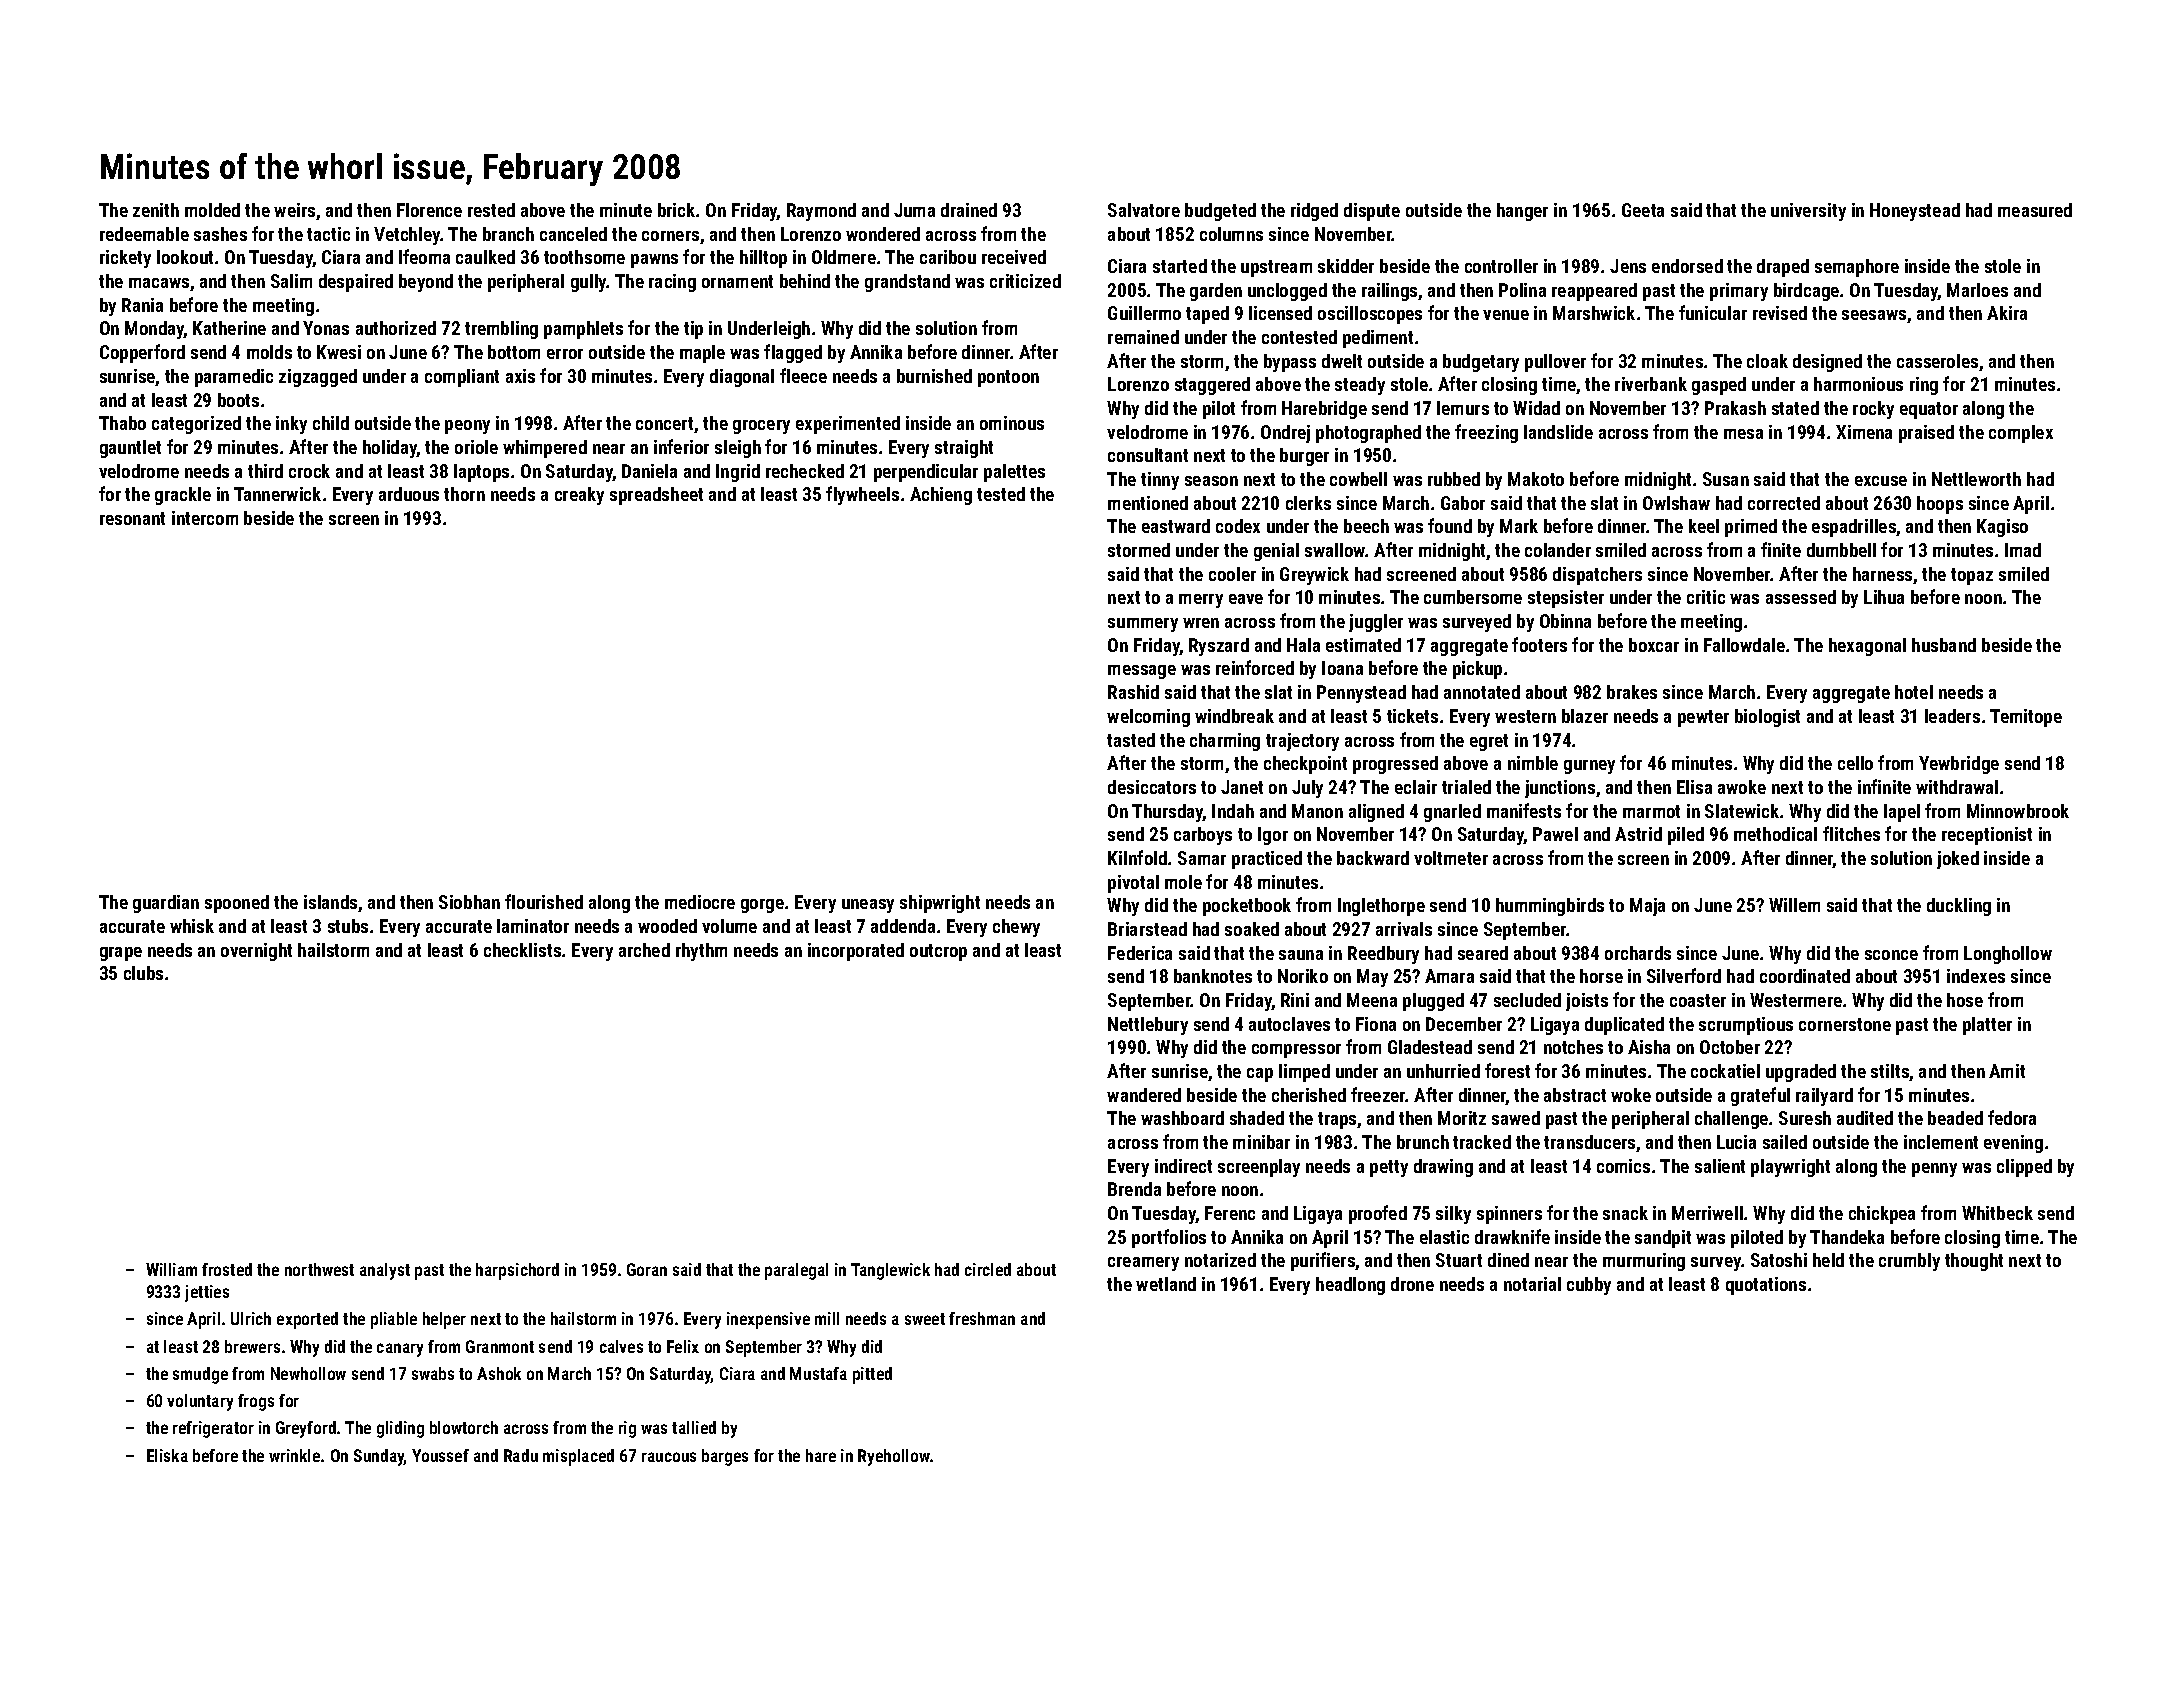 The width and height of the screenshot is (2178, 1683). What do you see at coordinates (1767, 361) in the screenshot?
I see `cloak` at bounding box center [1767, 361].
